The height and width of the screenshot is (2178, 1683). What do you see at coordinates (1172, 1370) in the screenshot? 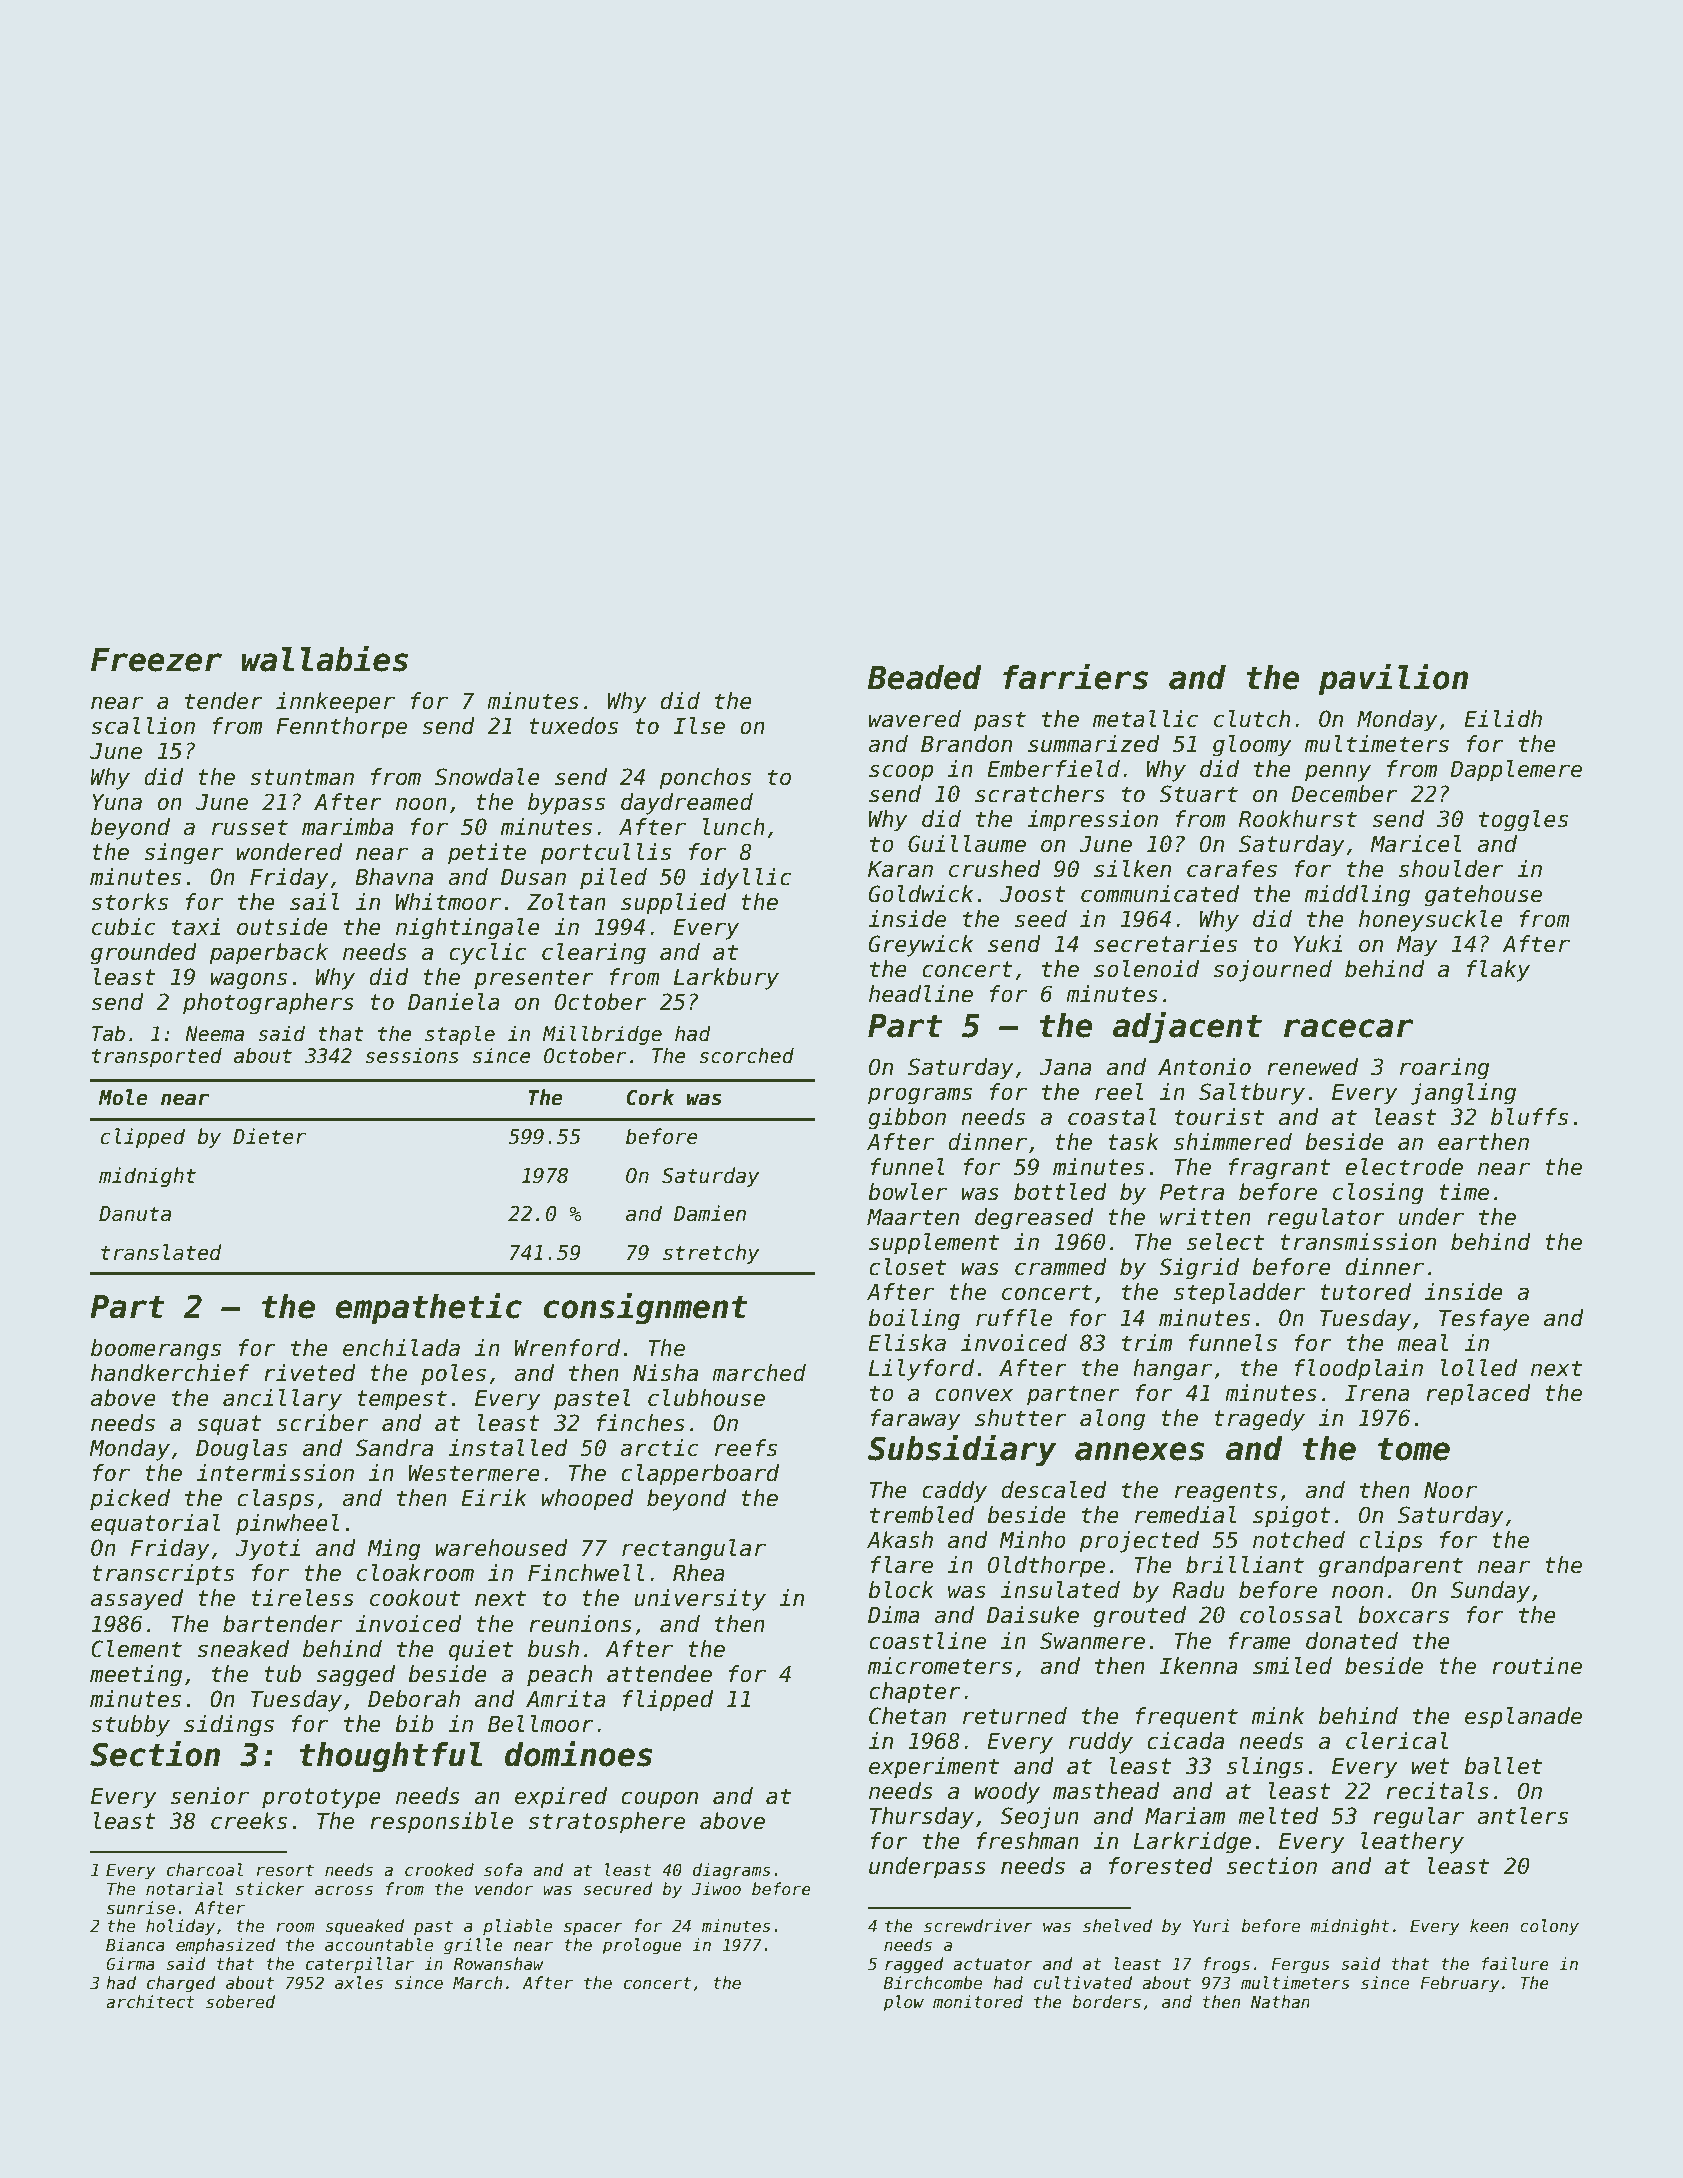
I see `hangar` at bounding box center [1172, 1370].
